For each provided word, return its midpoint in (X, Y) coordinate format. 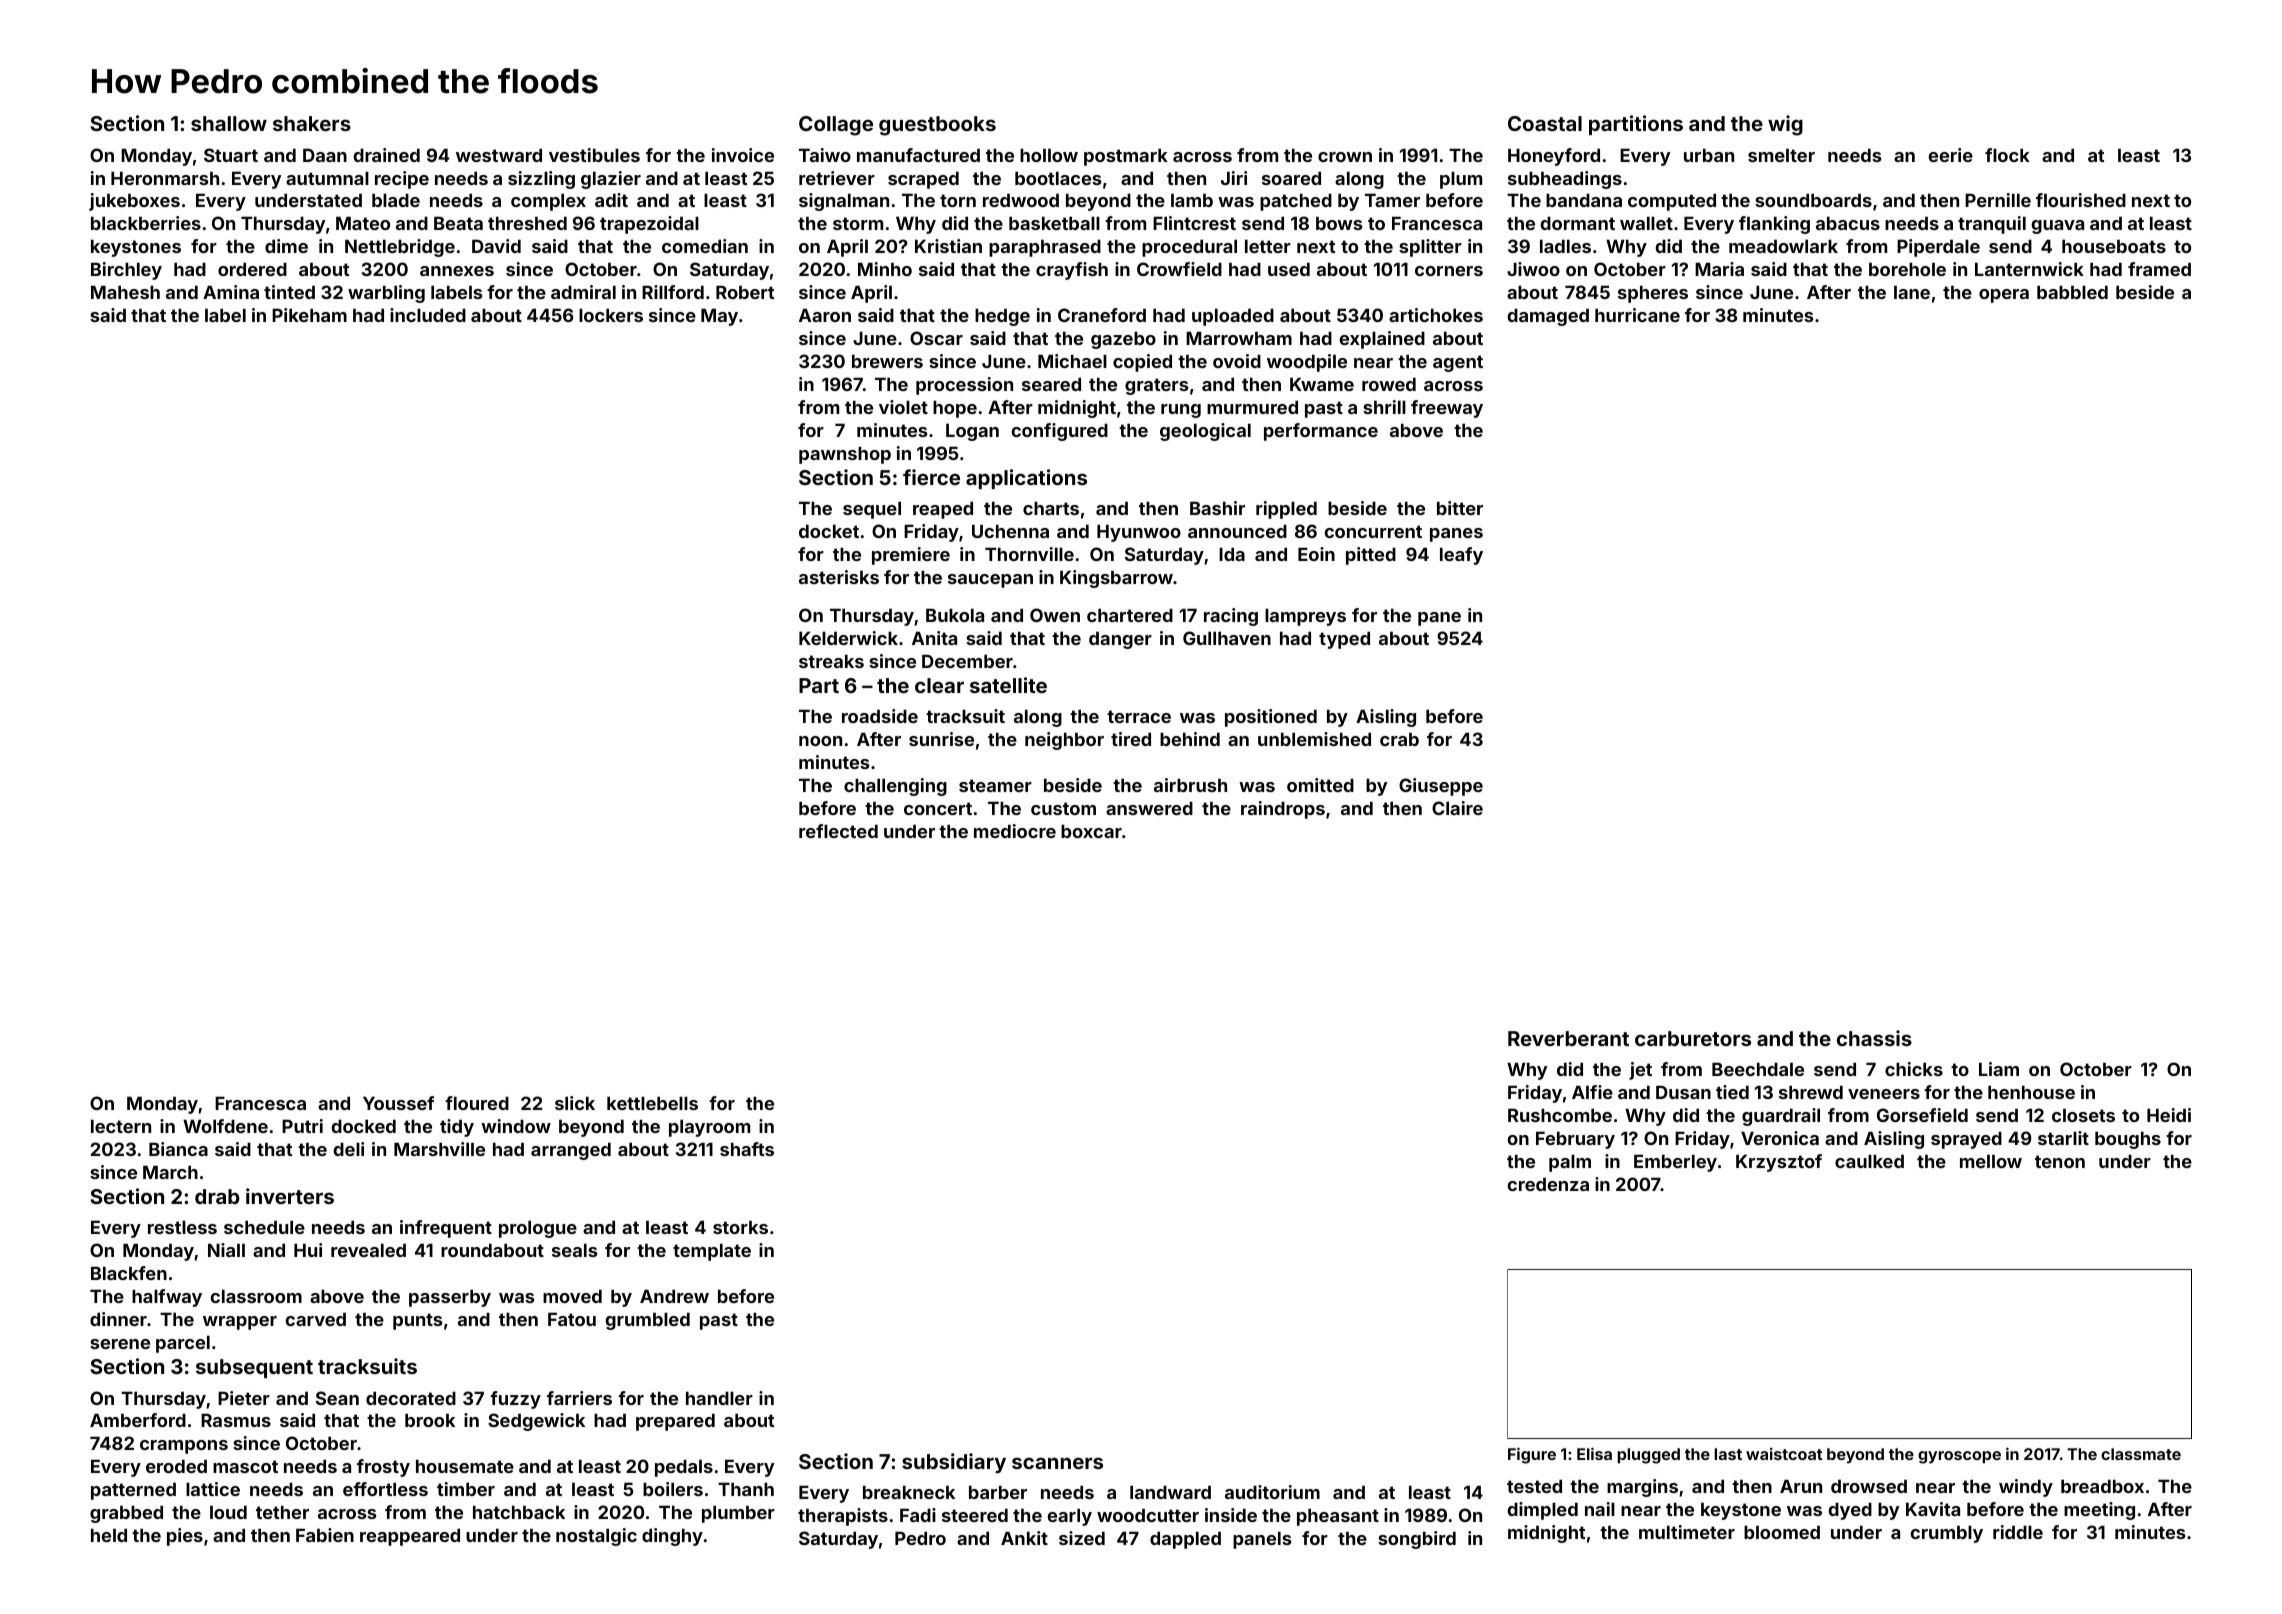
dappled (1185, 1540)
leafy (1461, 556)
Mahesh (125, 292)
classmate (2141, 1454)
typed (1344, 640)
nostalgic (596, 1537)
